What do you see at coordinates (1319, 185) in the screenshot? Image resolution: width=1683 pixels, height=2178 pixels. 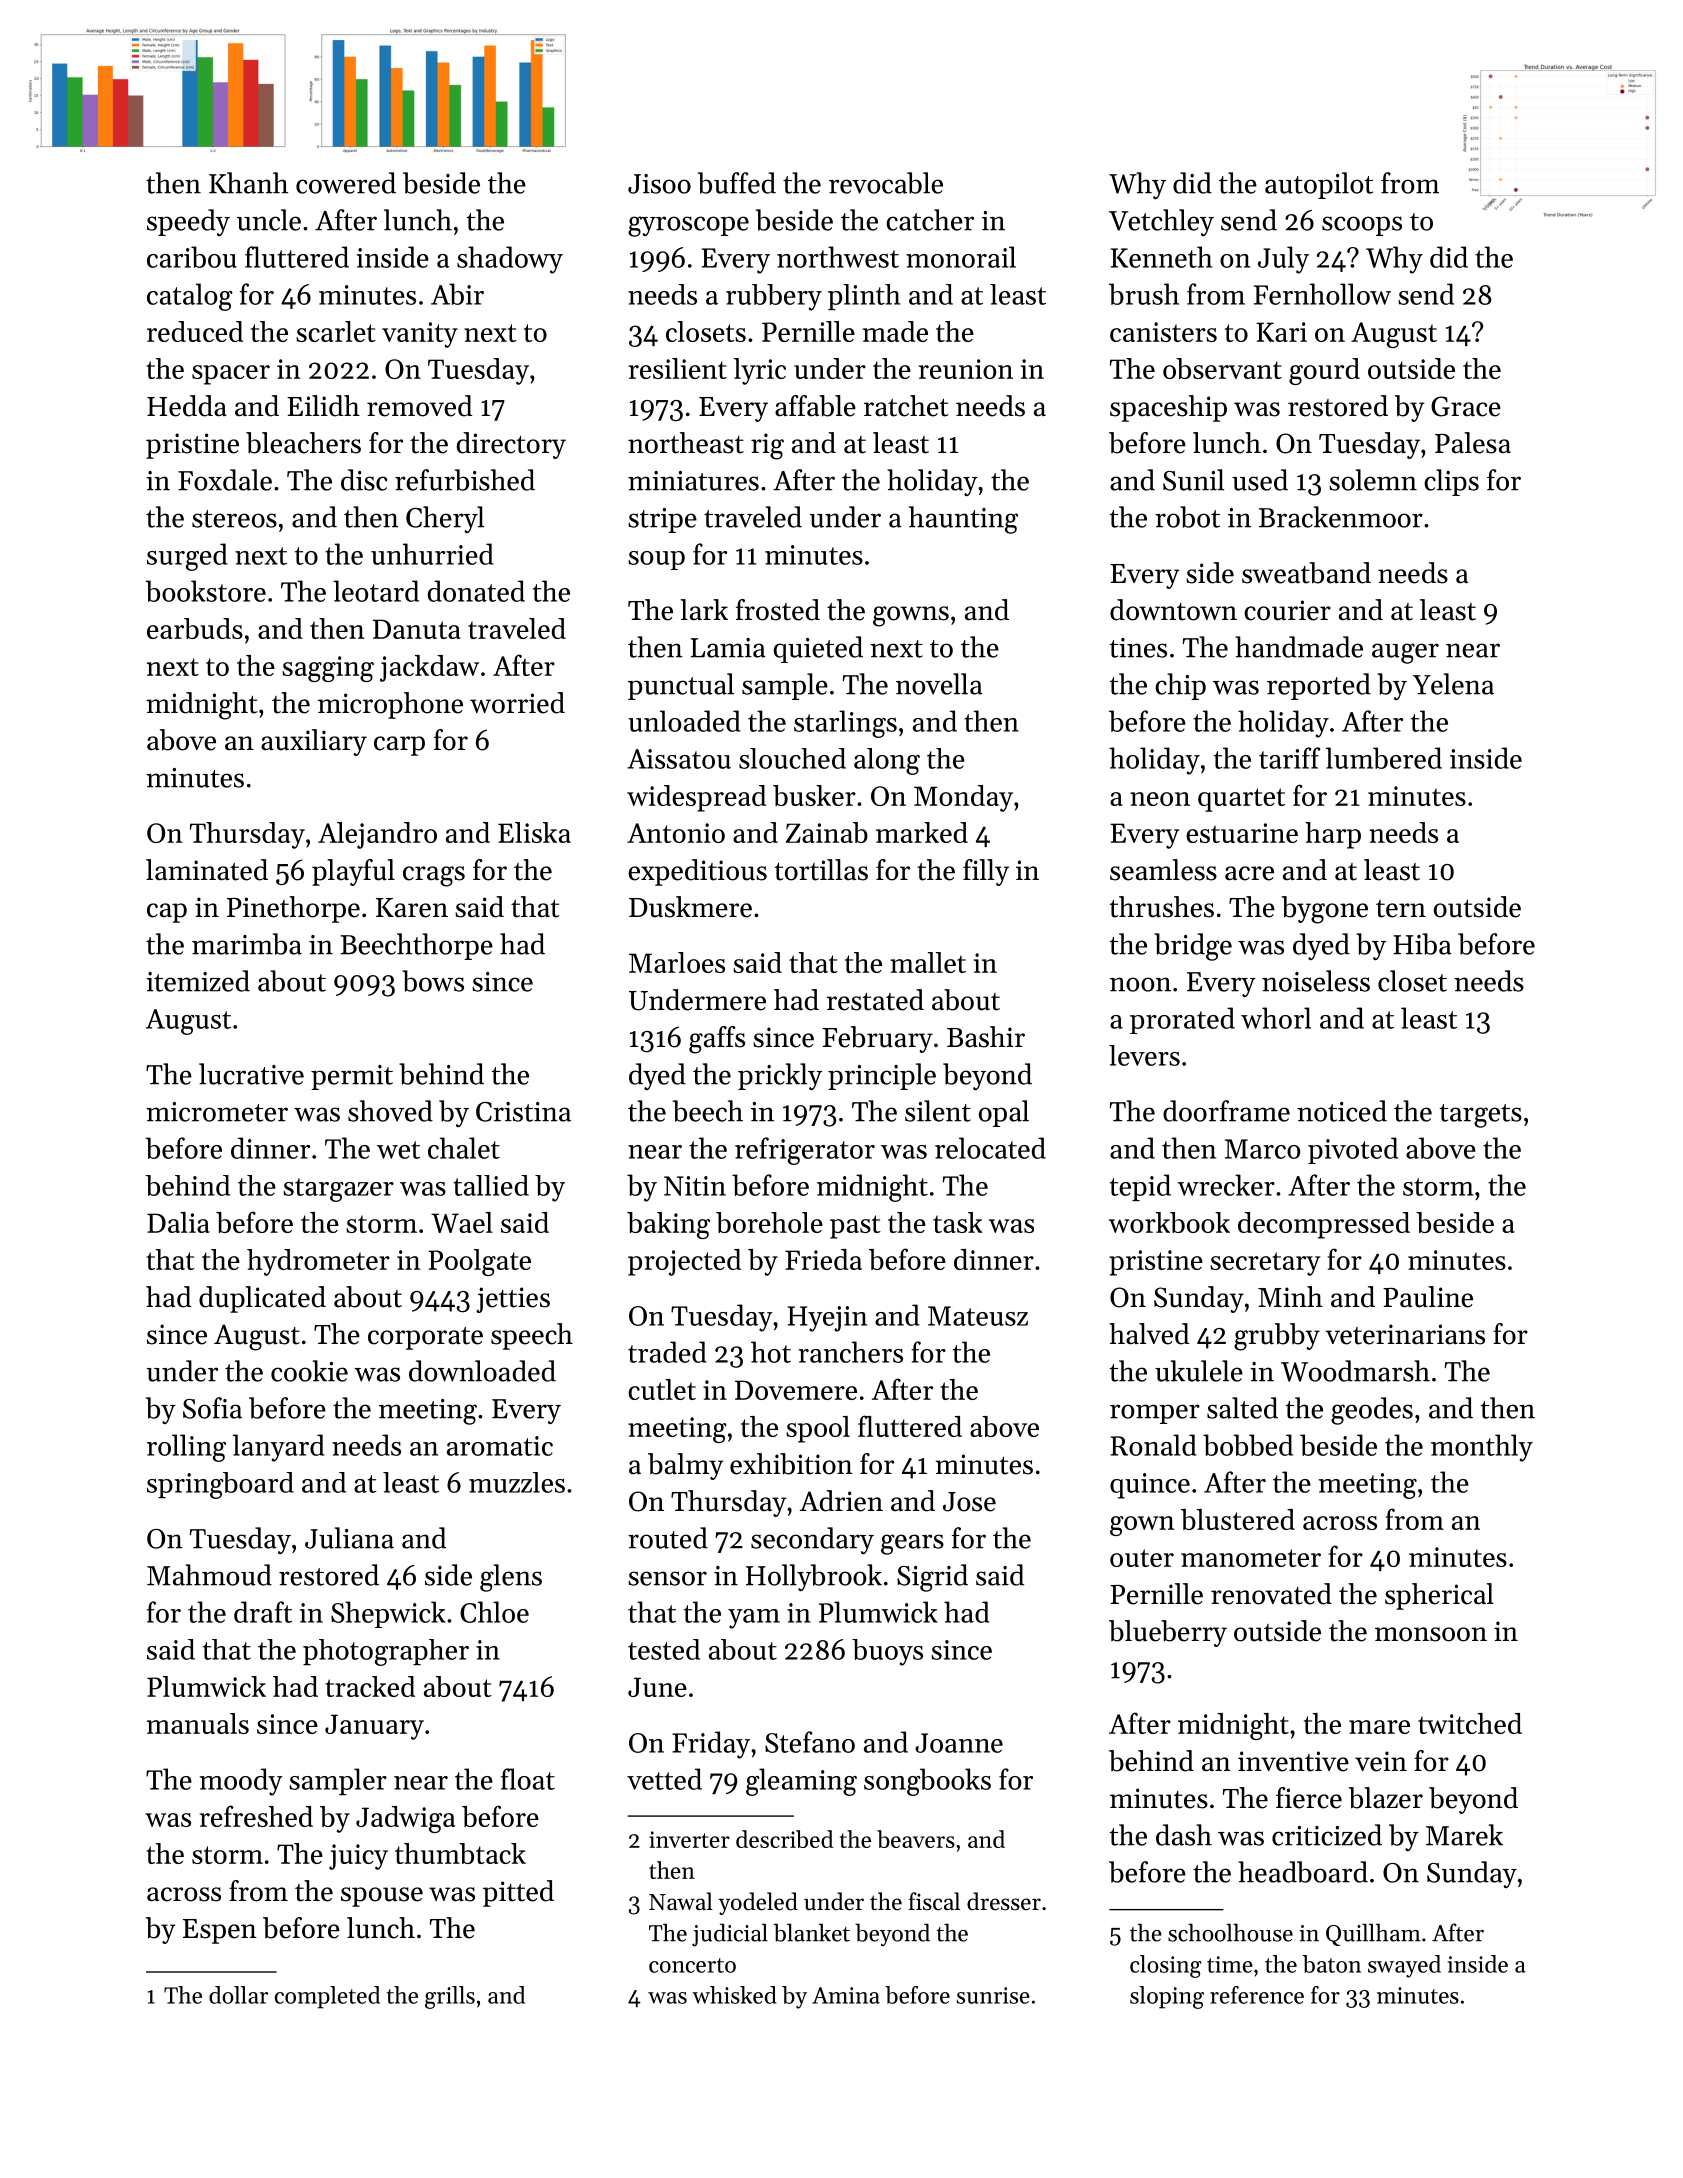 I see `autopilot` at bounding box center [1319, 185].
